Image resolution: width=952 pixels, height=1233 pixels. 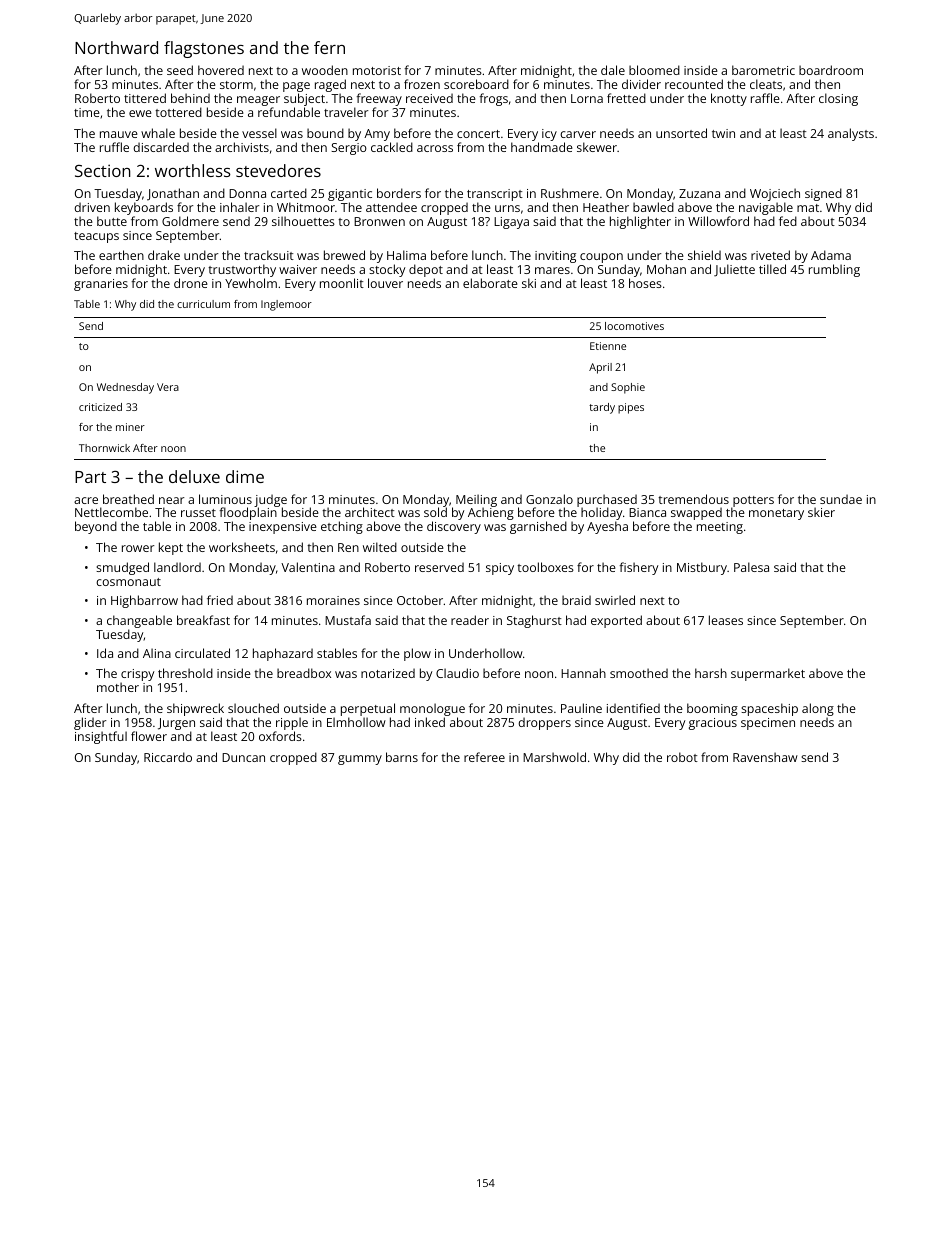 What do you see at coordinates (348, 547) in the screenshot?
I see `Ren` at bounding box center [348, 547].
